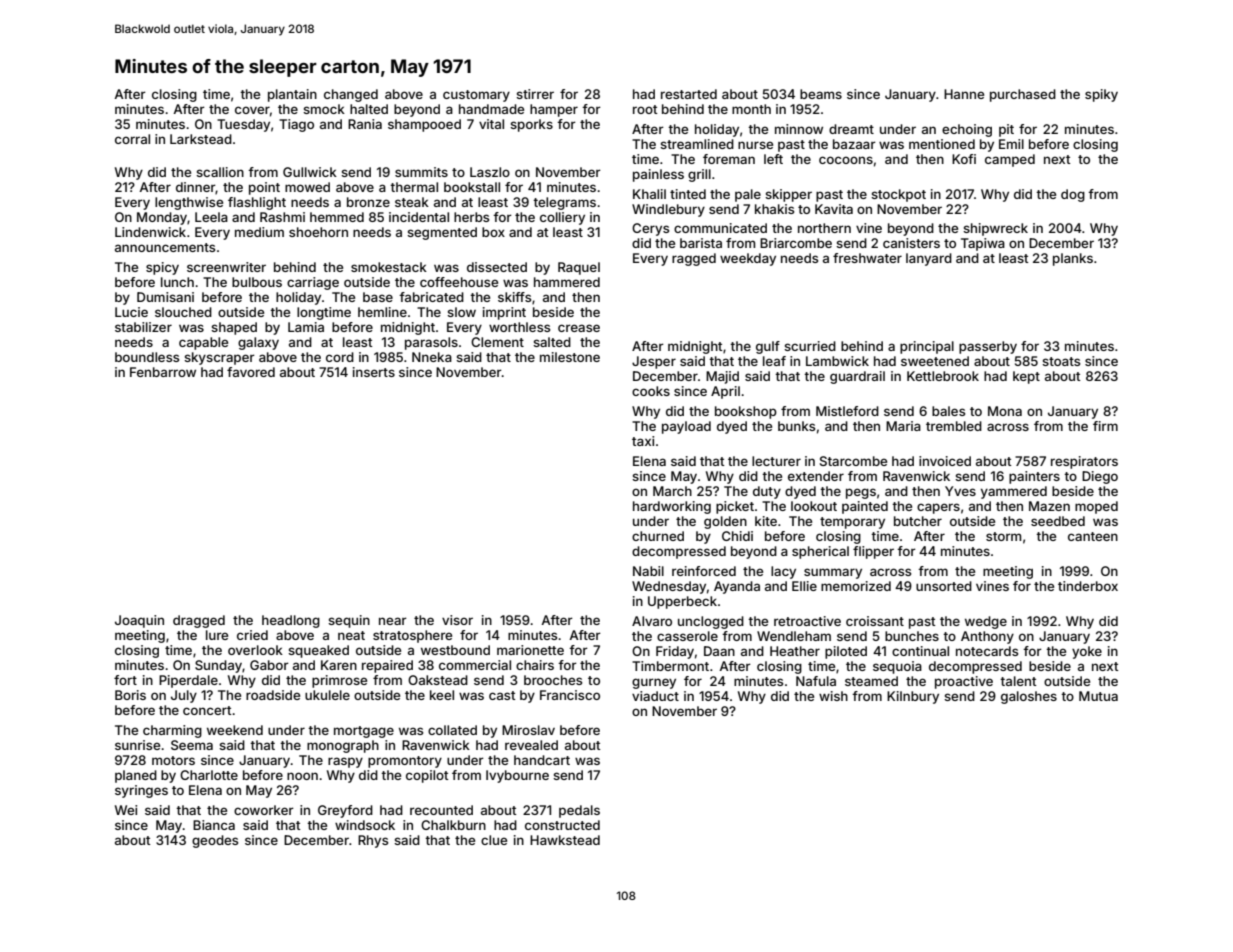 The image size is (1233, 952). I want to click on favored, so click(251, 372).
